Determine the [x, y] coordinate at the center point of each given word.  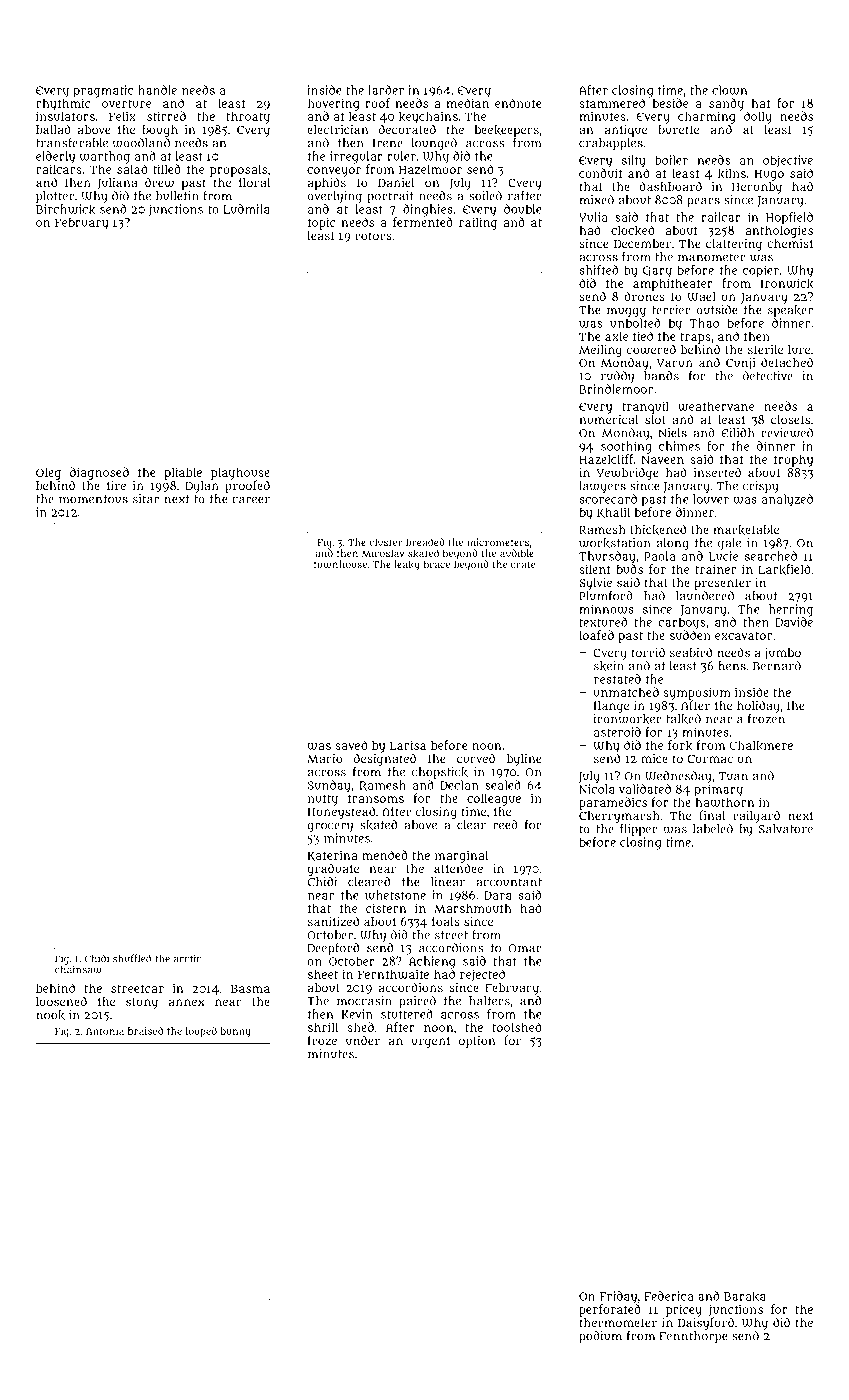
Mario [324, 758]
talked [683, 719]
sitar [146, 499]
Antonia [105, 1031]
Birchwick [65, 209]
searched [771, 556]
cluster [385, 542]
